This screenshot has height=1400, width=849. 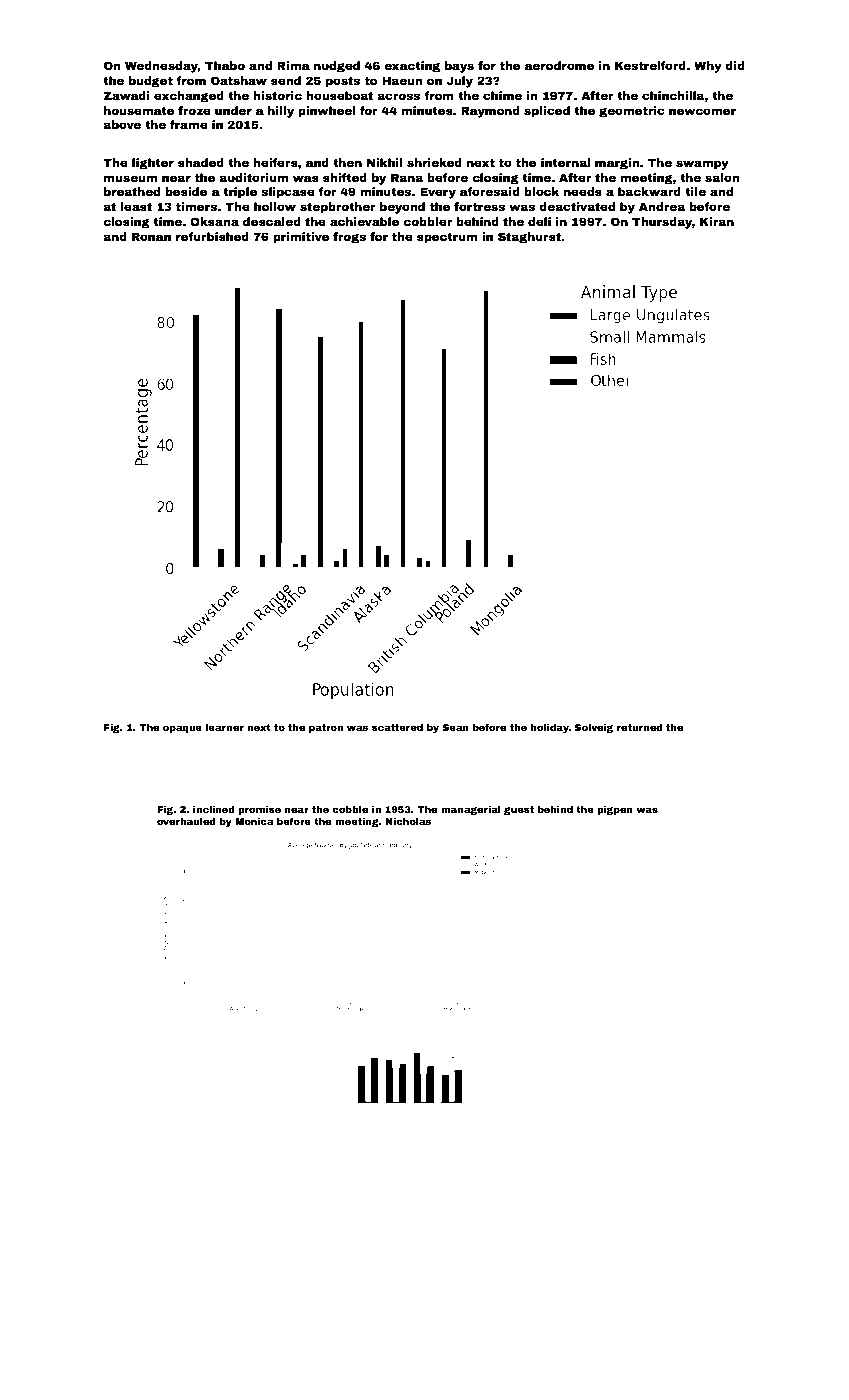 What do you see at coordinates (717, 221) in the screenshot?
I see `Kiran` at bounding box center [717, 221].
